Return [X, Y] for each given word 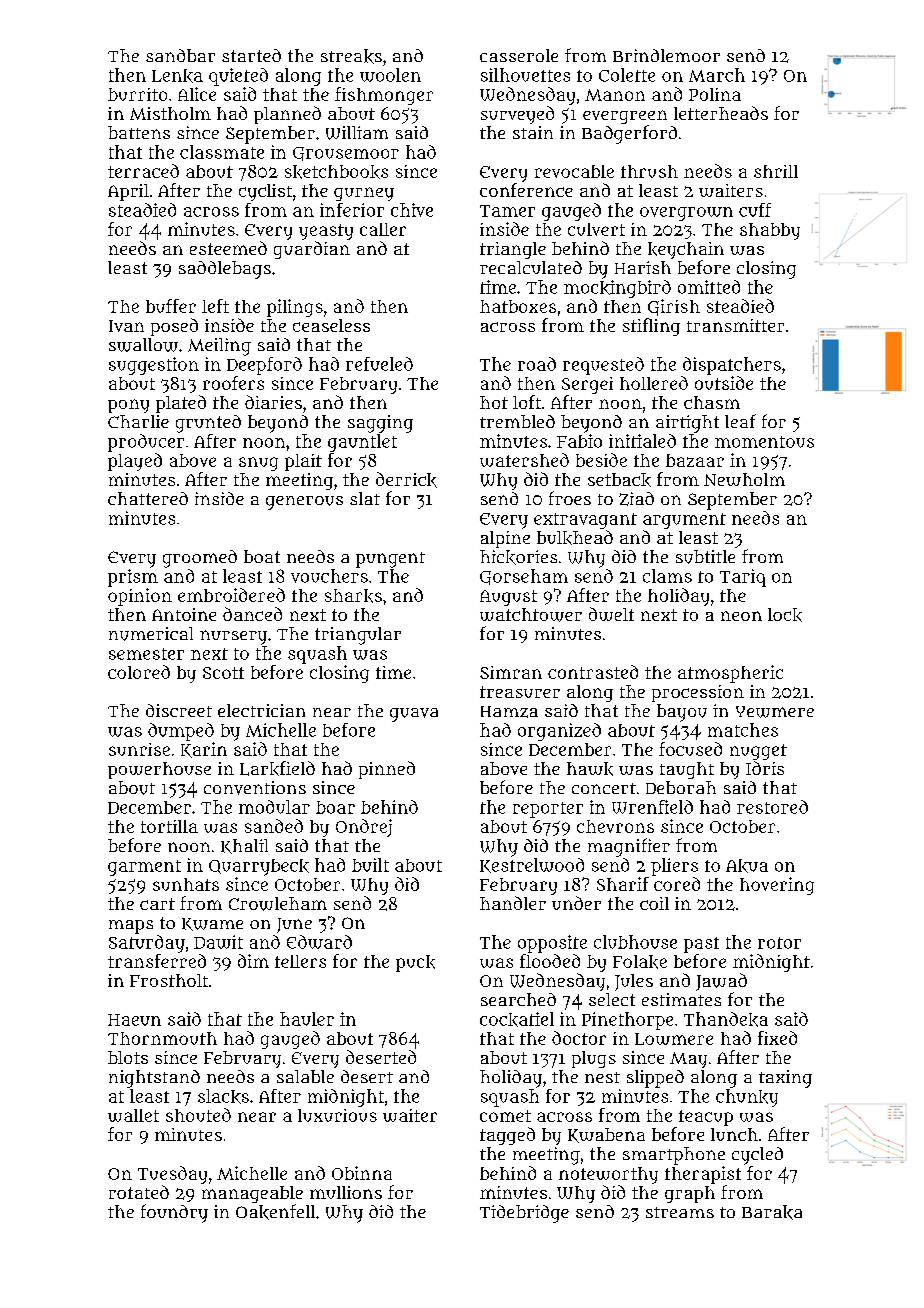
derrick [406, 480]
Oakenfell [275, 1212]
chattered [148, 498]
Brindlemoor [666, 55]
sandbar [180, 55]
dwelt [611, 614]
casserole [519, 55]
